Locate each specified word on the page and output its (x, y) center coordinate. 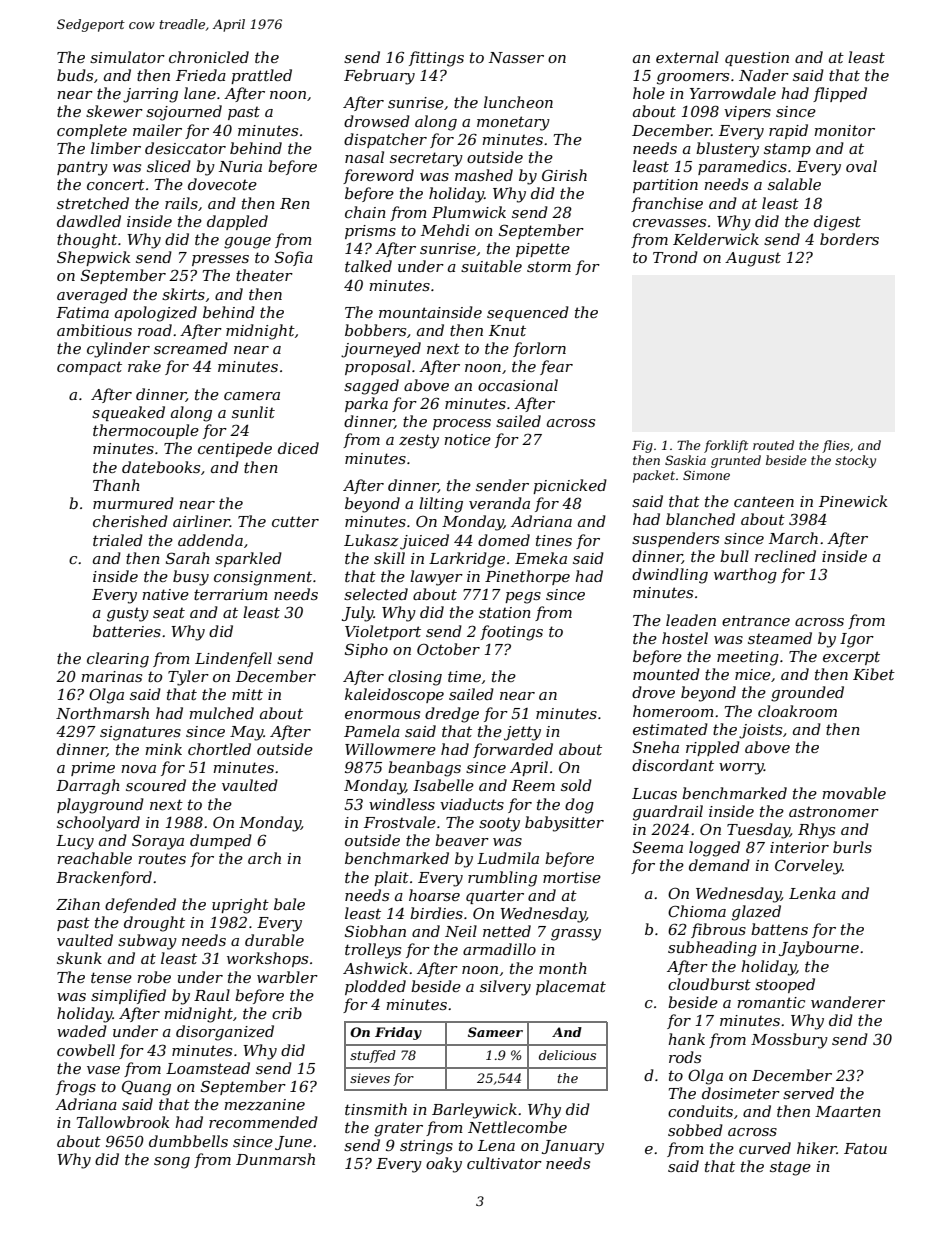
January (573, 1147)
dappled (237, 222)
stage (790, 1168)
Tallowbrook (123, 1122)
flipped (840, 94)
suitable (491, 266)
